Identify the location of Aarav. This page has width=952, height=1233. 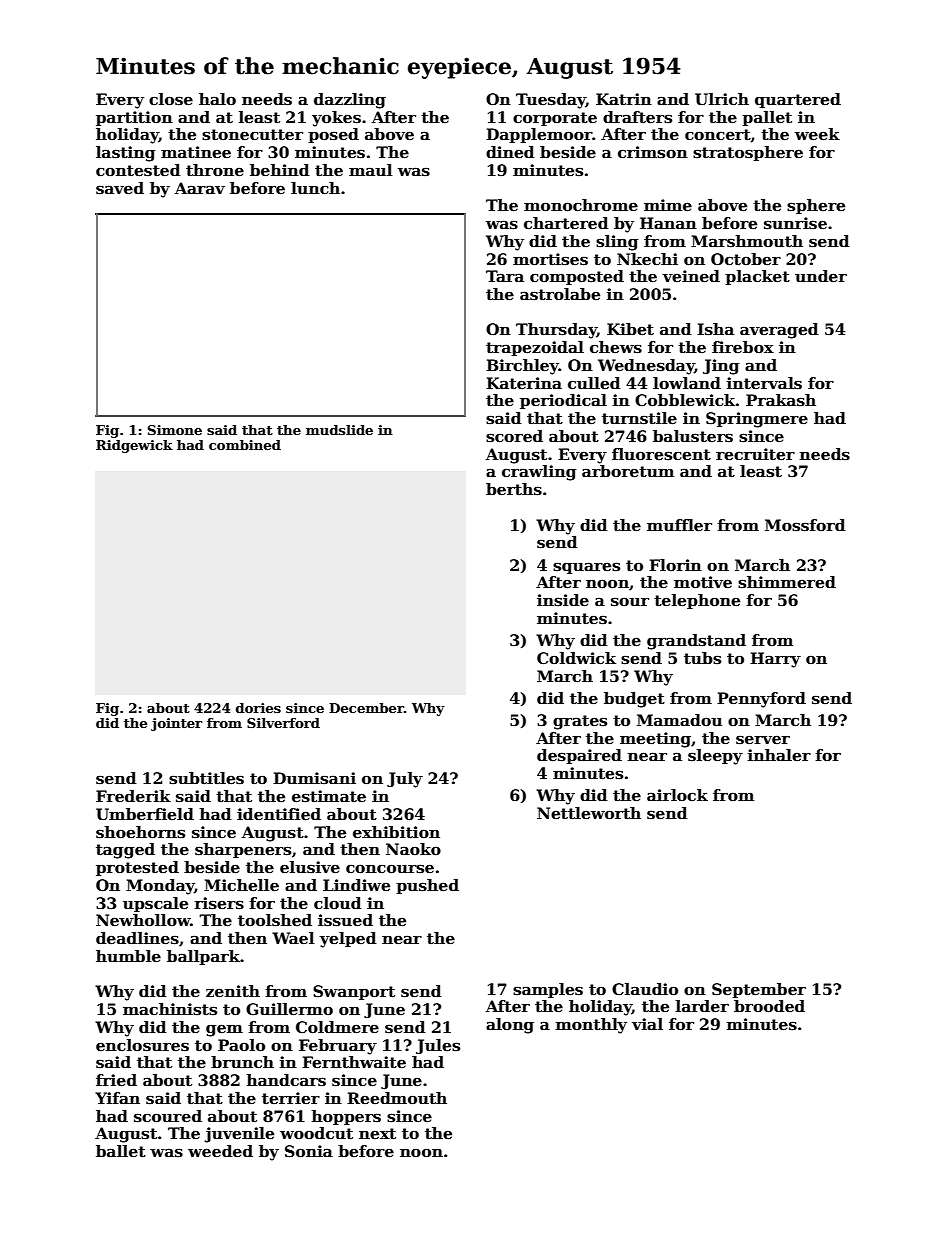
(200, 188).
